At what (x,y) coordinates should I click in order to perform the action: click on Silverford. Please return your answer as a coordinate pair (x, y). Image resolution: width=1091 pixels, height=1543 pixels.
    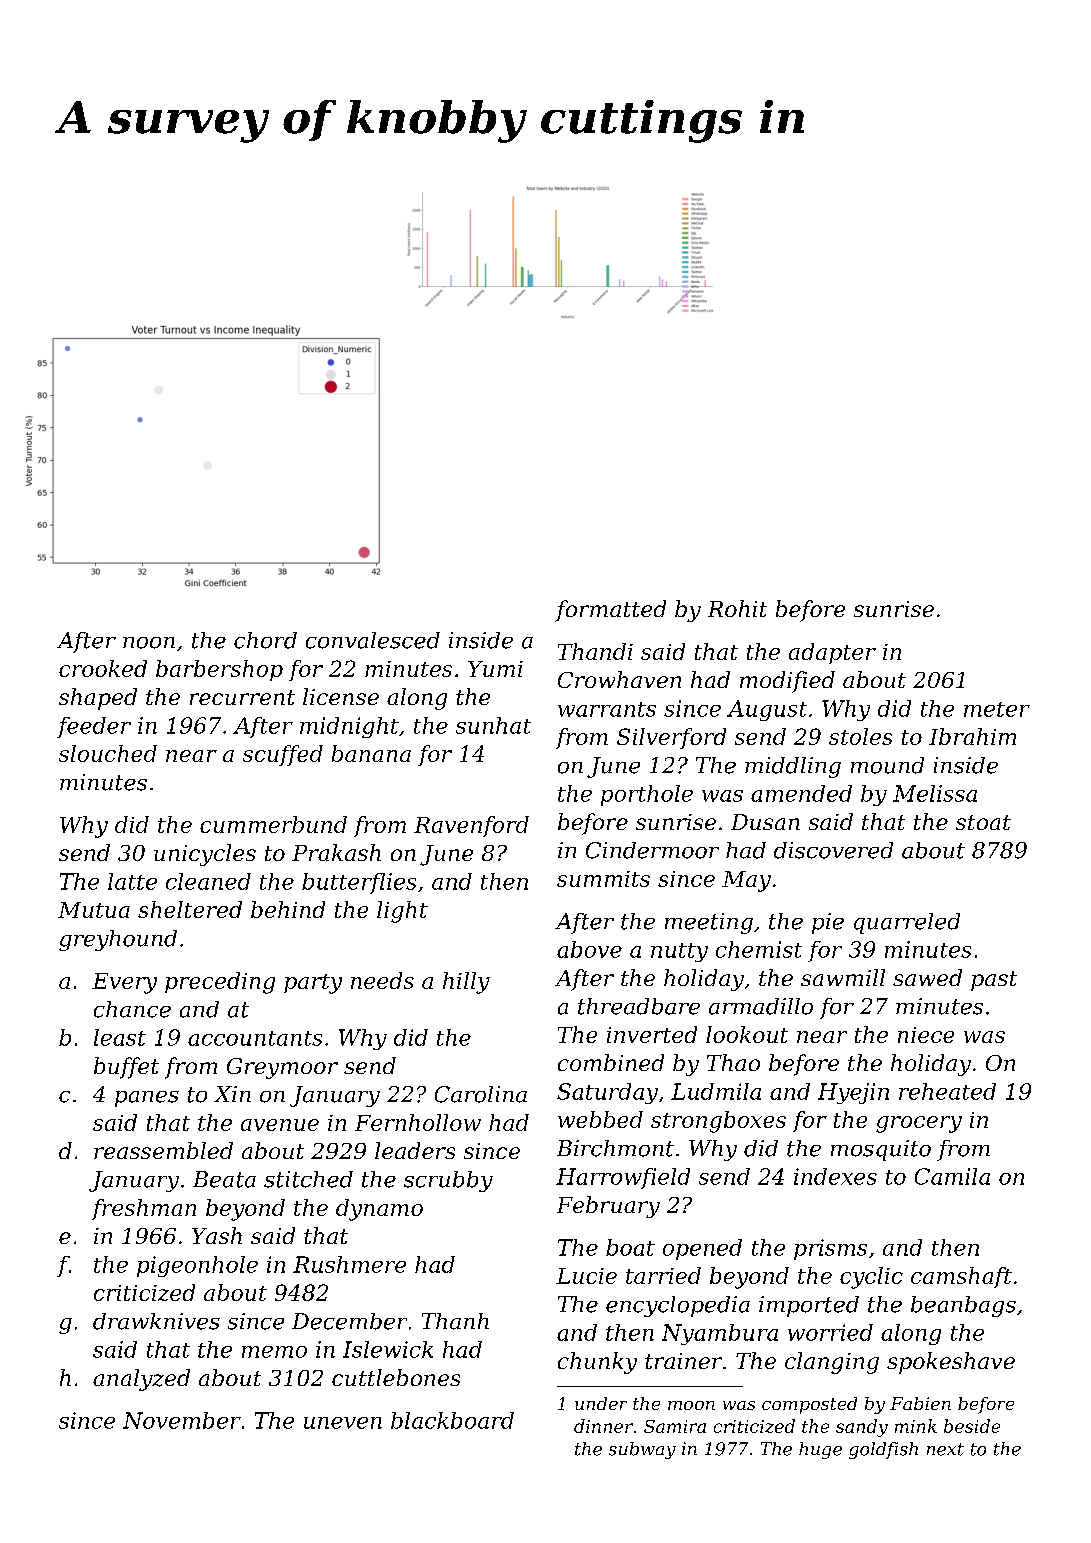
    Looking at the image, I should click on (671, 738).
